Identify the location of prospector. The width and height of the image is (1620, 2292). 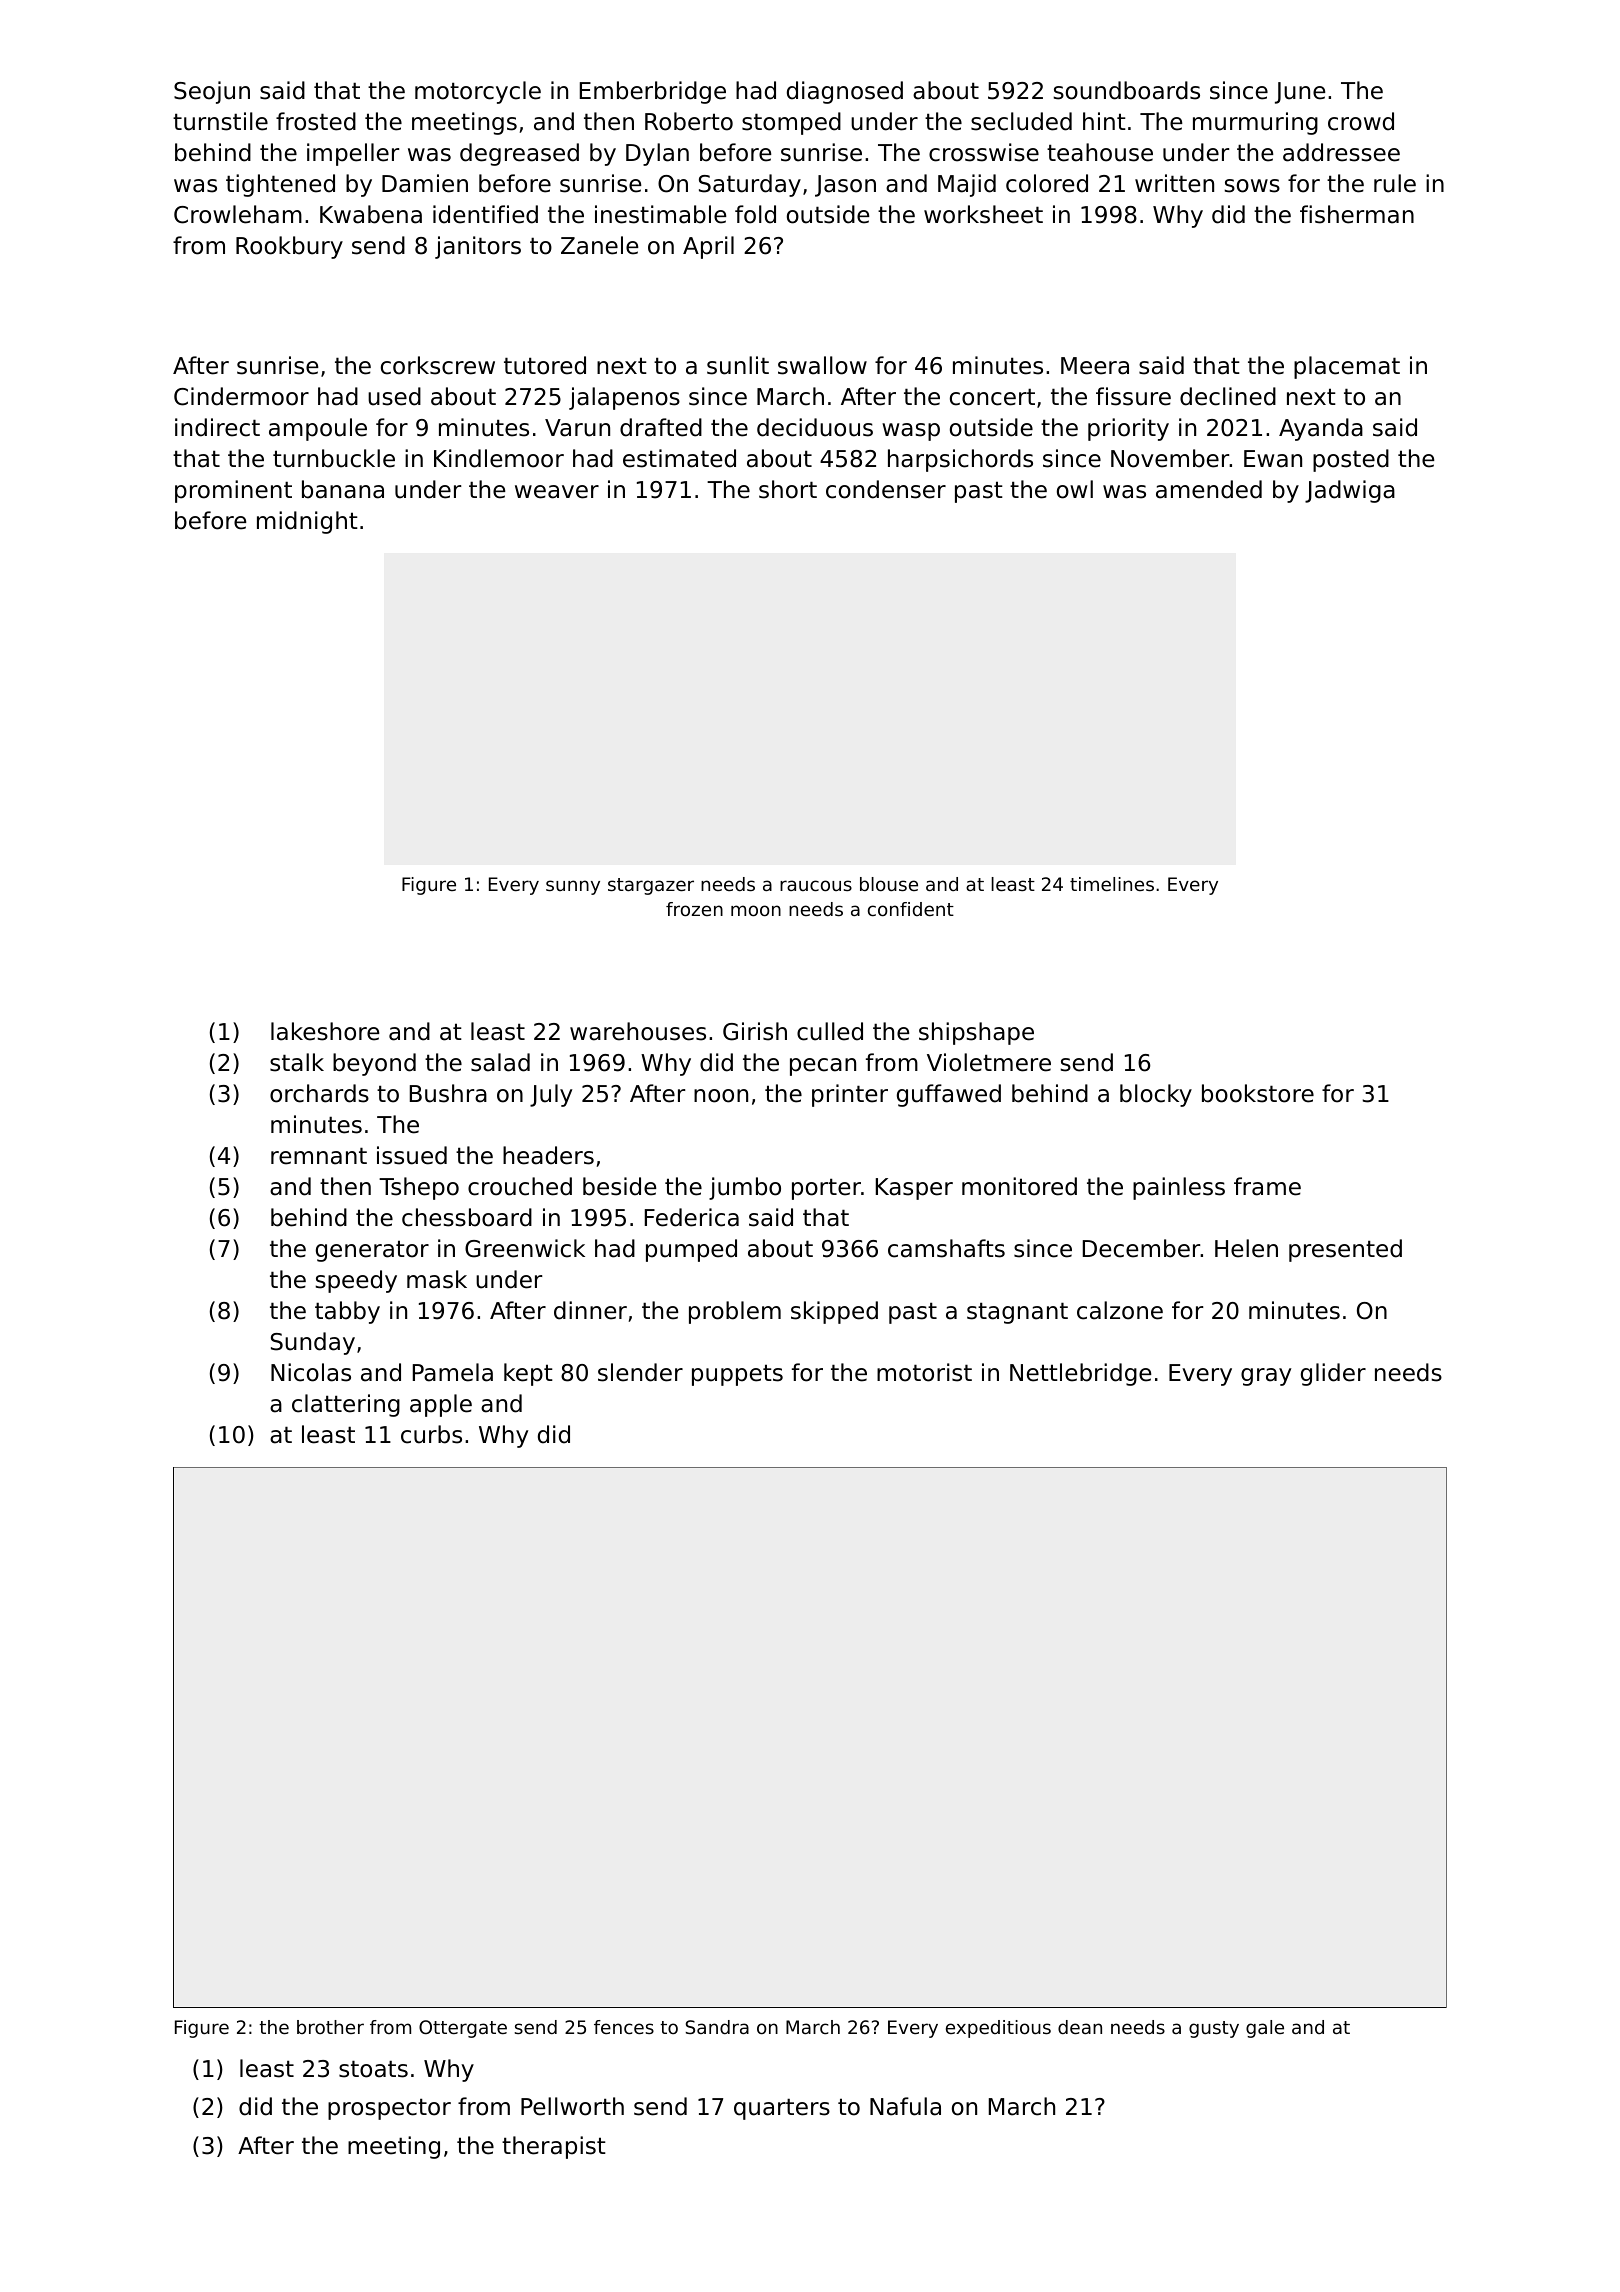
(389, 2109).
